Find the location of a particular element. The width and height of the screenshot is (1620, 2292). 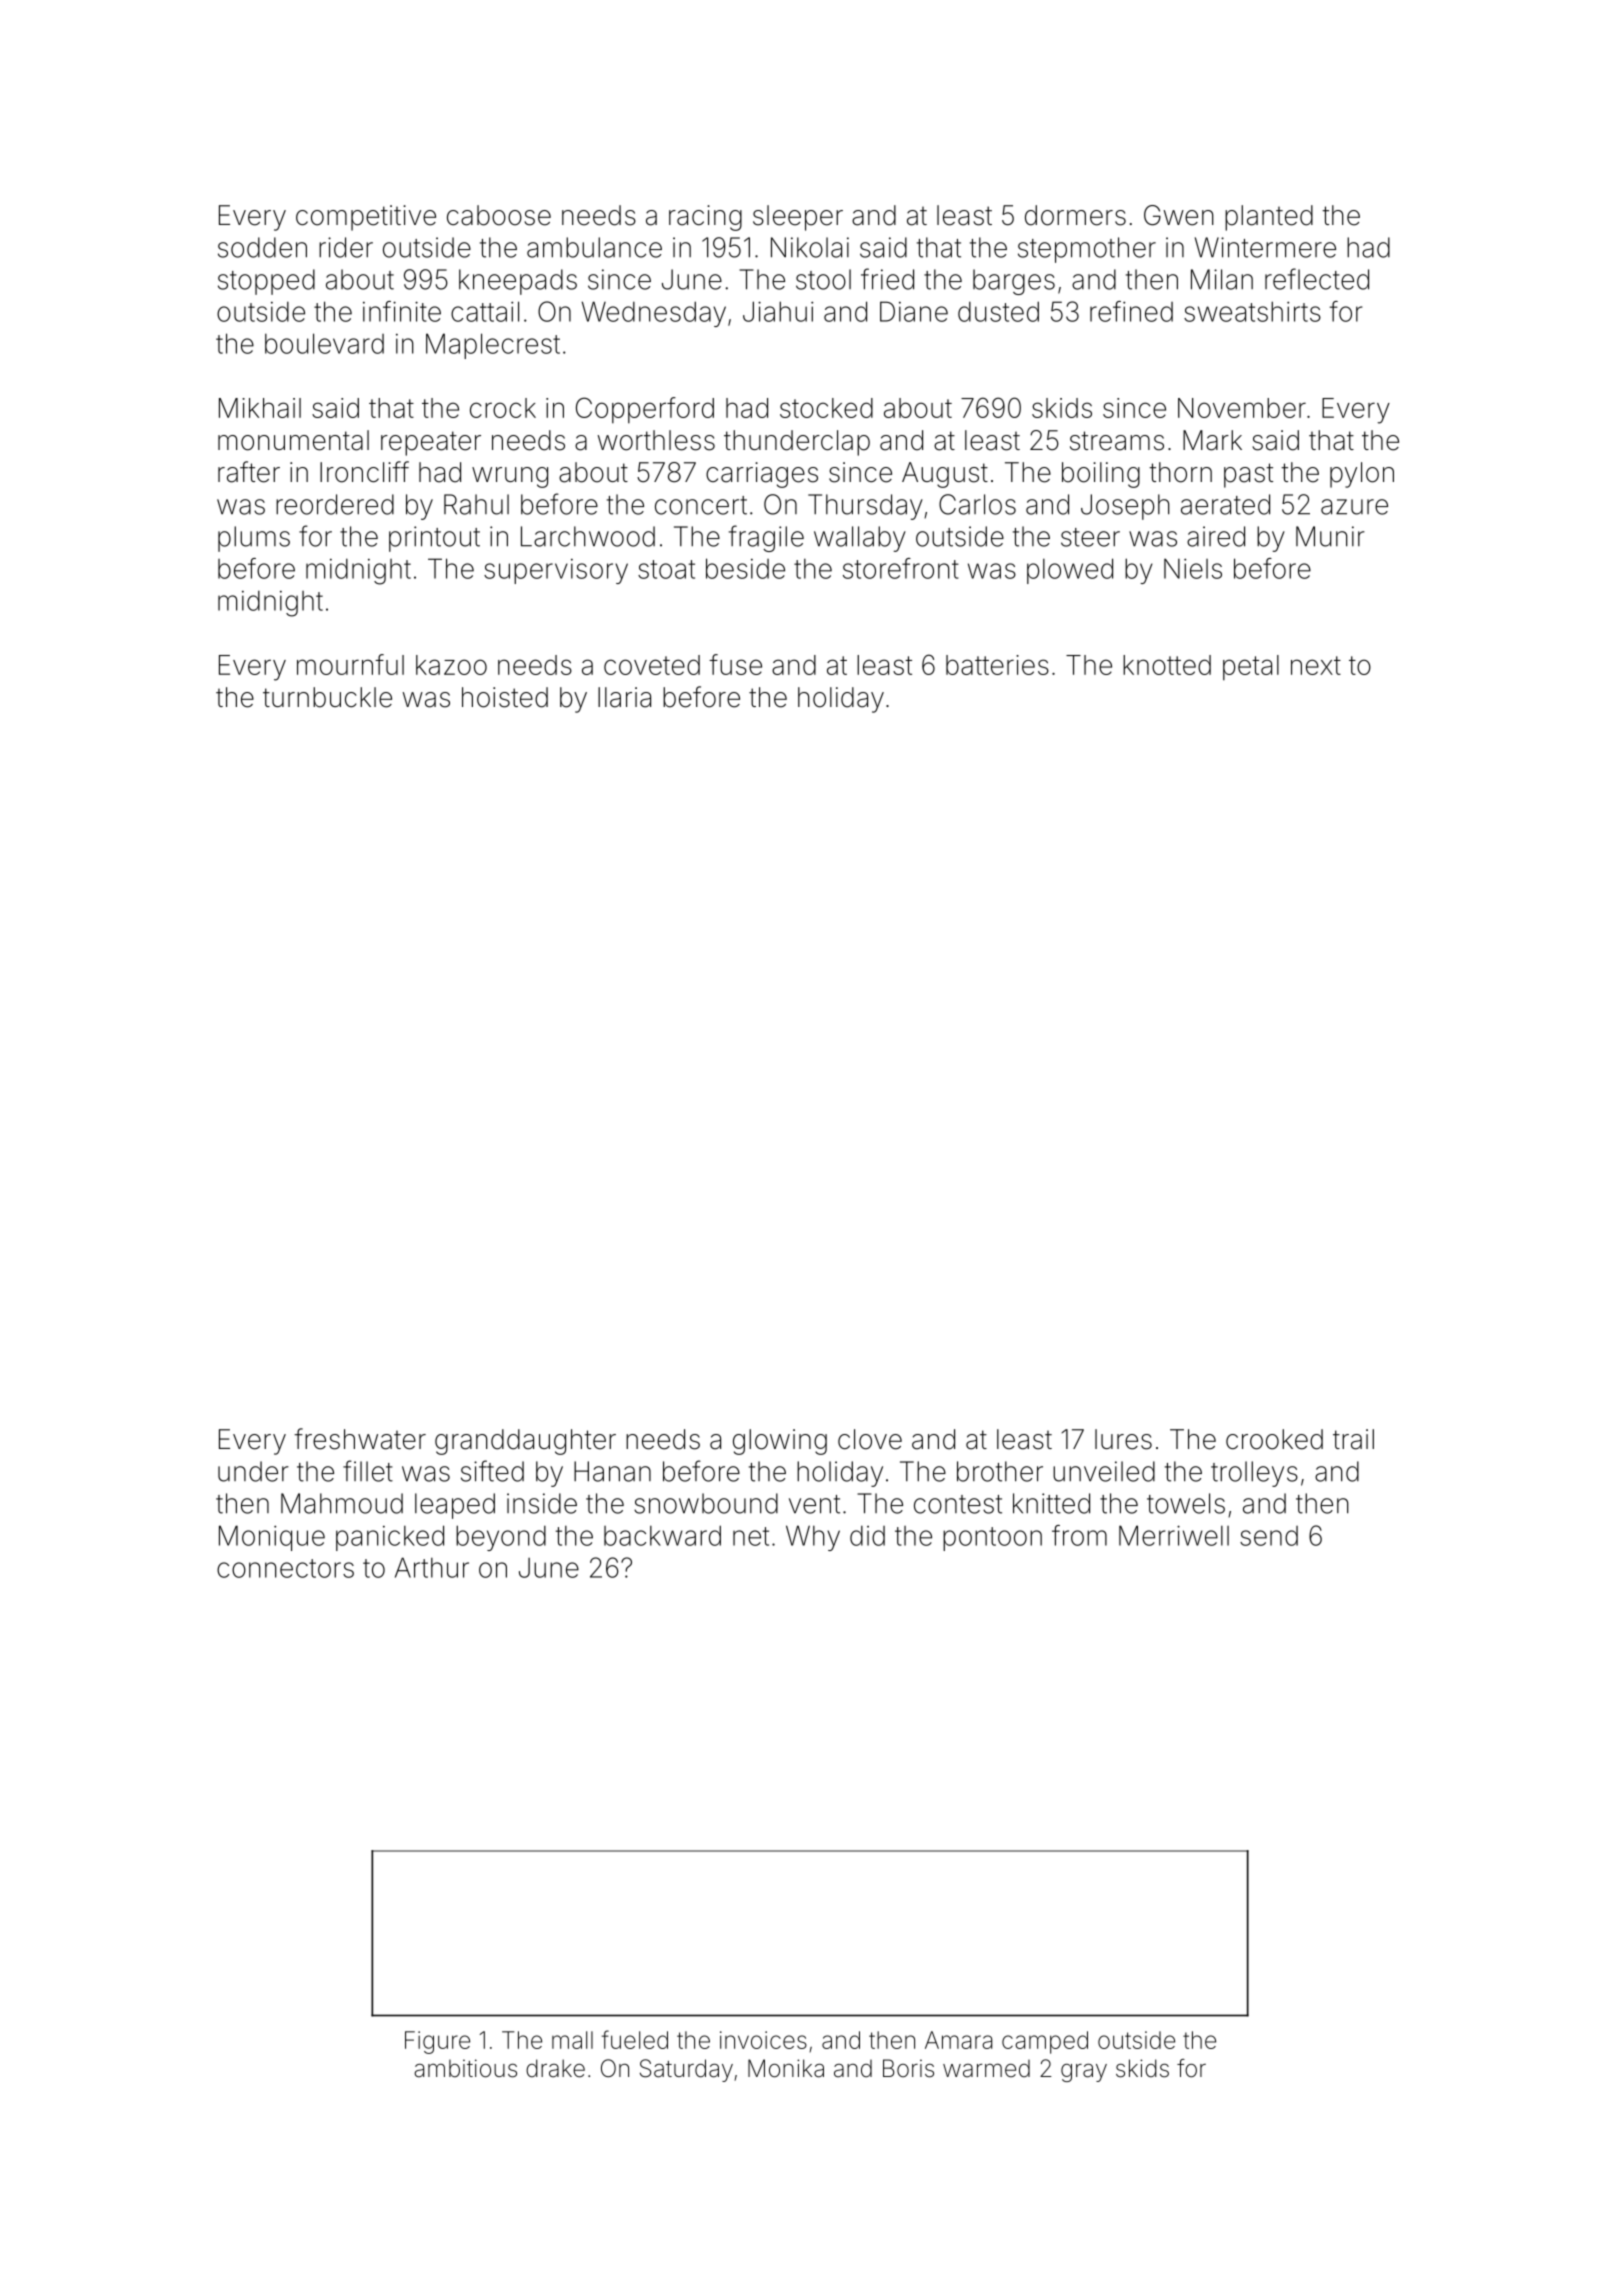

hoisted is located at coordinates (505, 697).
